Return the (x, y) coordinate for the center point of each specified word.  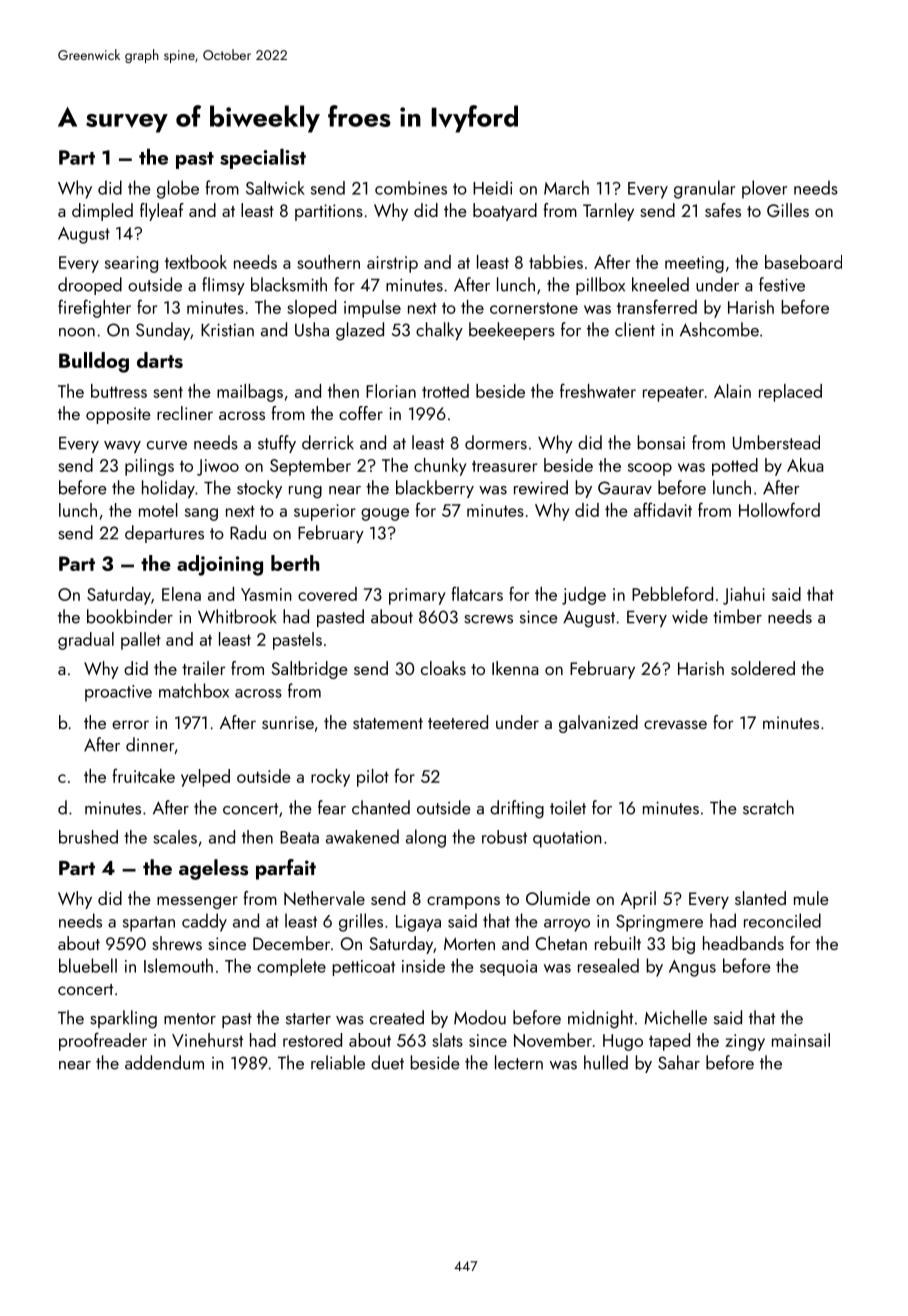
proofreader (103, 1041)
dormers (496, 442)
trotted (445, 391)
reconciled (782, 920)
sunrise (288, 722)
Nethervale (324, 898)
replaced (790, 393)
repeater (673, 394)
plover (764, 189)
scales (175, 837)
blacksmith (289, 284)
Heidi (492, 188)
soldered (763, 668)
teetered (458, 722)
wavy (122, 447)
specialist (263, 159)
